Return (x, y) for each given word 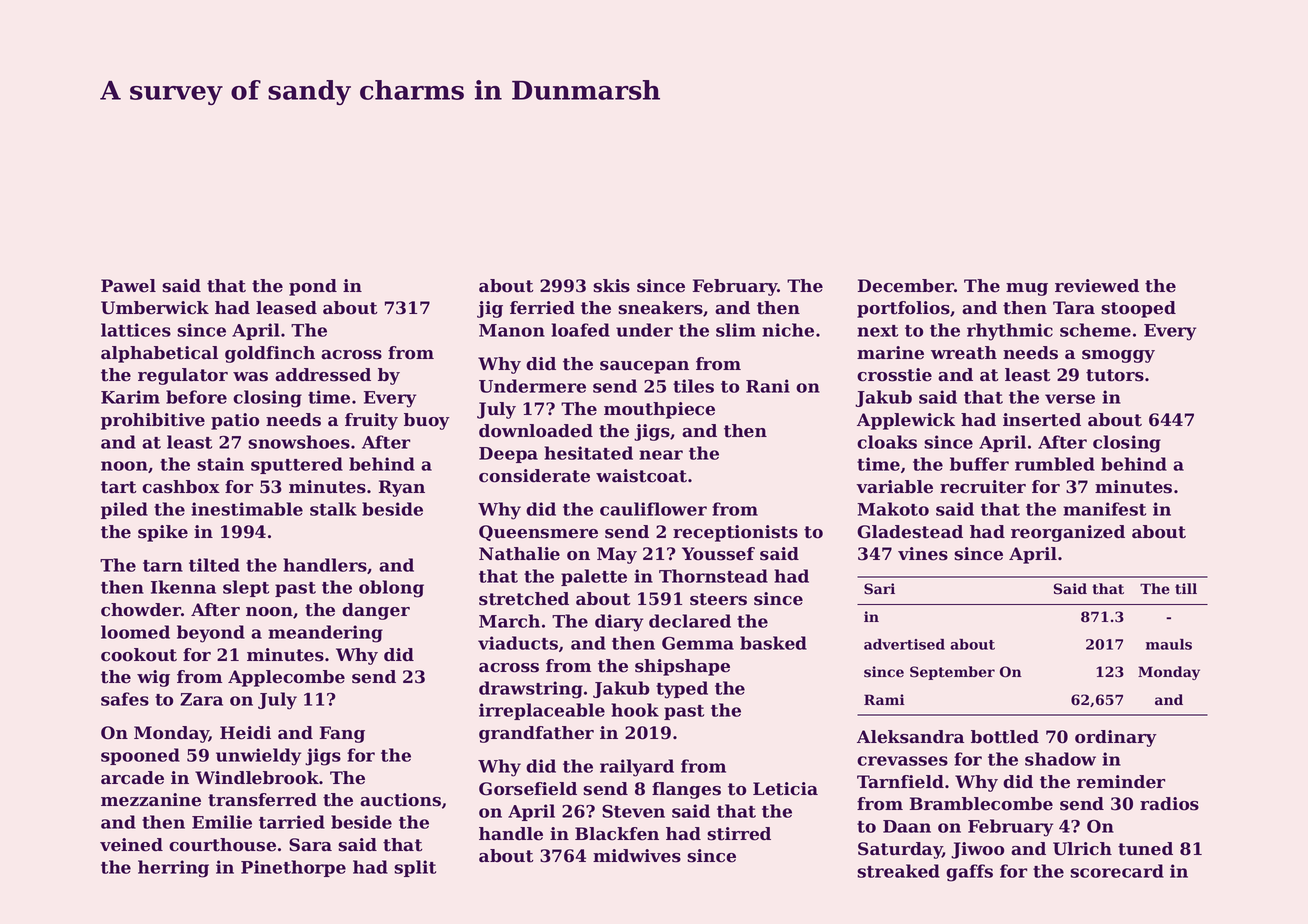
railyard (637, 768)
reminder (1121, 782)
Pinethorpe (293, 868)
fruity (371, 421)
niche (788, 330)
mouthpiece (659, 410)
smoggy (1118, 356)
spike (163, 533)
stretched (524, 599)
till (1186, 588)
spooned (140, 756)
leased (286, 308)
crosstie (894, 375)
